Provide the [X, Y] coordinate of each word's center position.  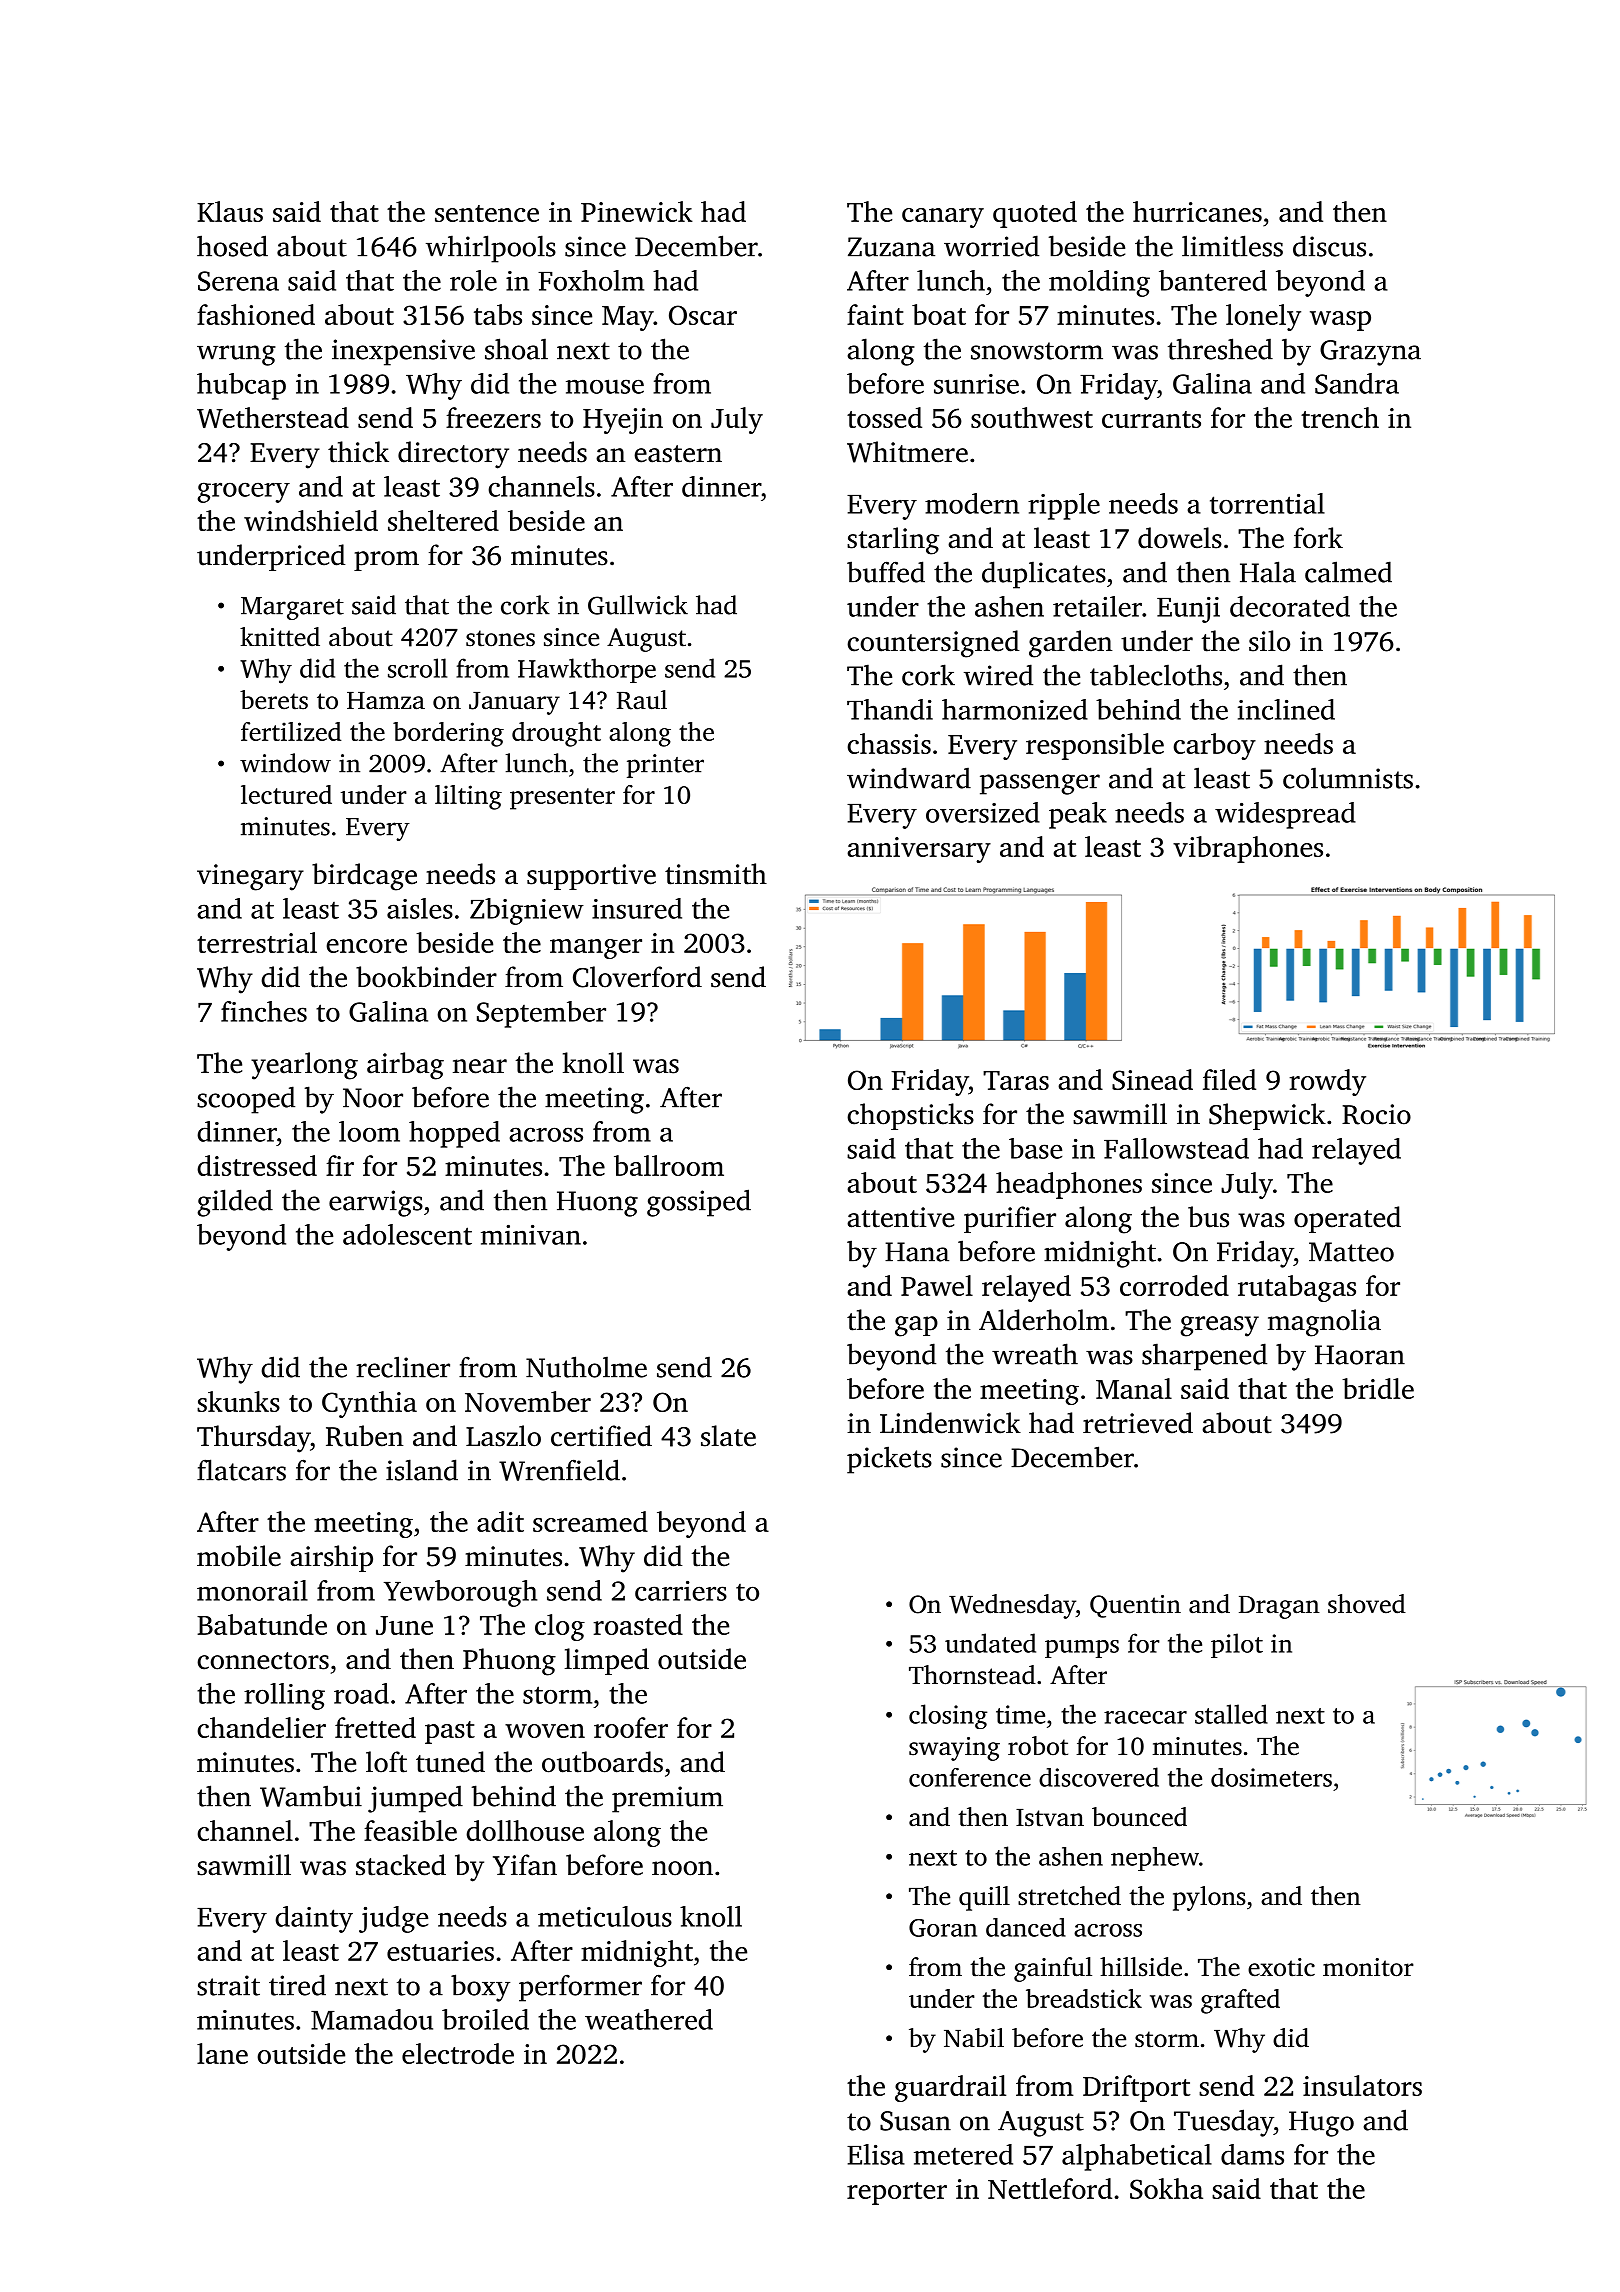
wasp [1340, 321]
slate [728, 1436]
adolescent [407, 1234]
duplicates [1044, 575]
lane [222, 2053]
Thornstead [972, 1675]
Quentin [1135, 1606]
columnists [1348, 778]
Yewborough [460, 1593]
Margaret [292, 608]
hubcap [241, 386]
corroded [1174, 1285]
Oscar [703, 315]
